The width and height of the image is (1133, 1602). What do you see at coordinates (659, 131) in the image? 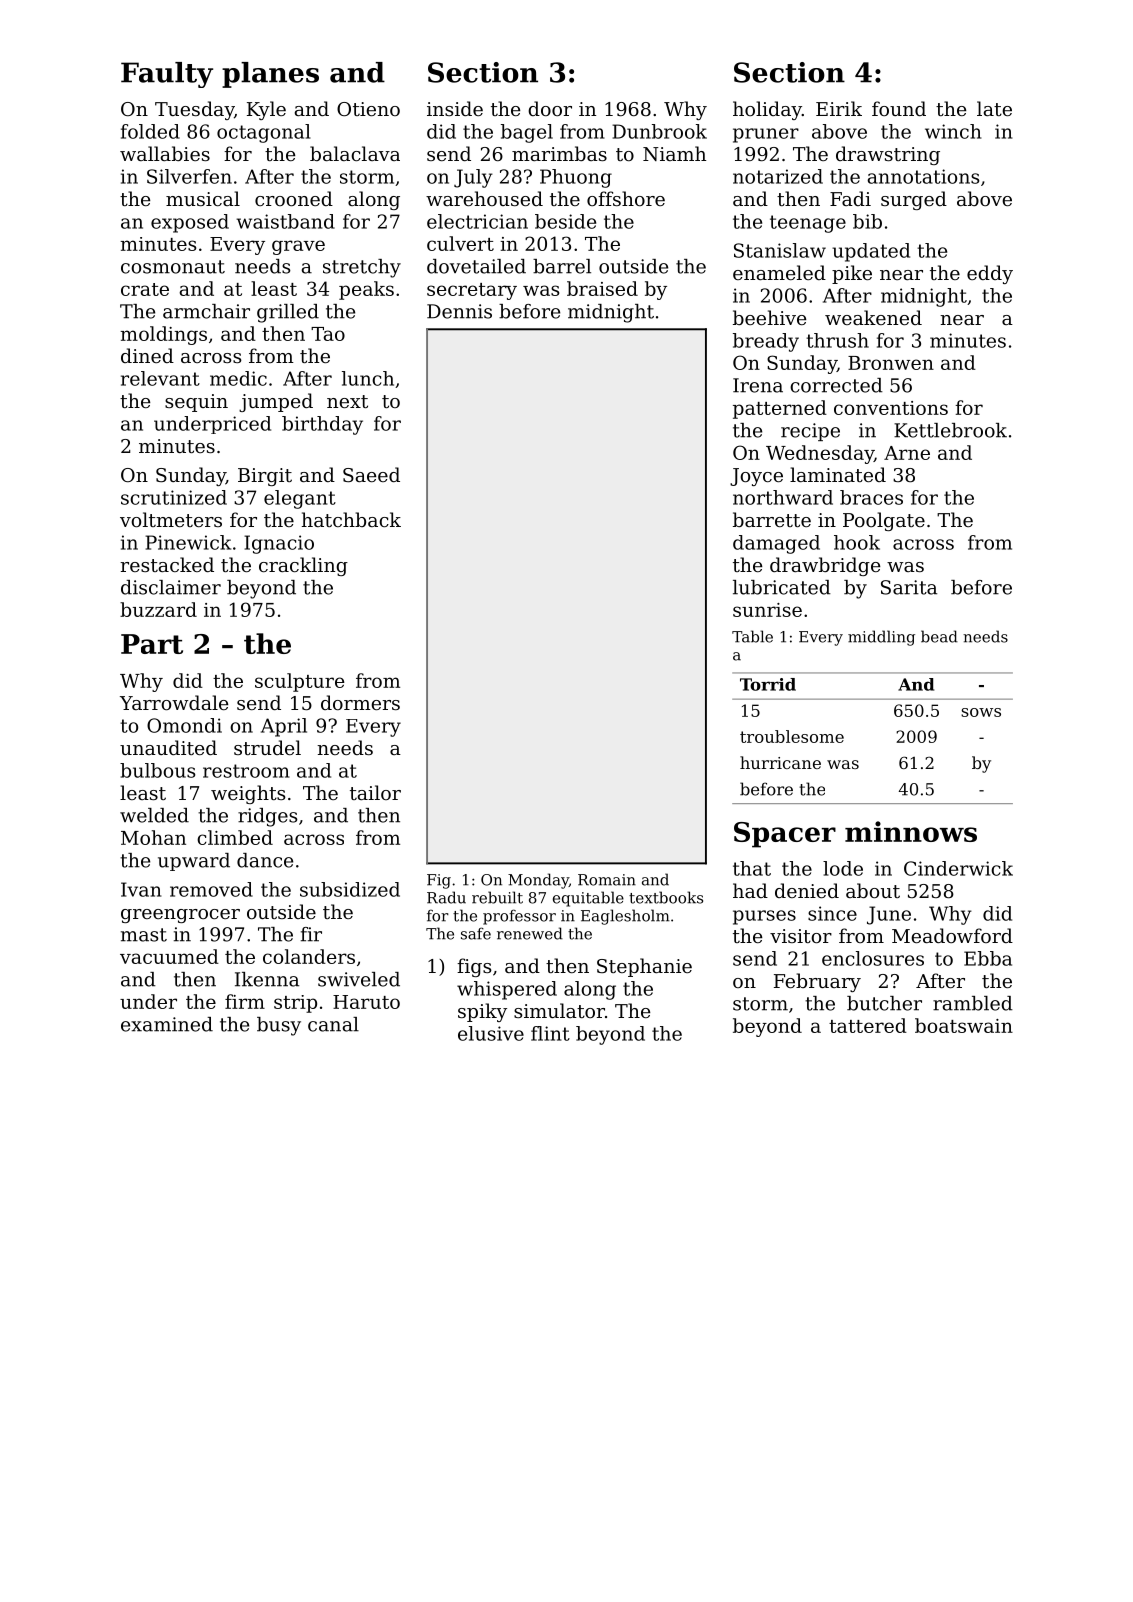
I see `Dunbrook` at bounding box center [659, 131].
